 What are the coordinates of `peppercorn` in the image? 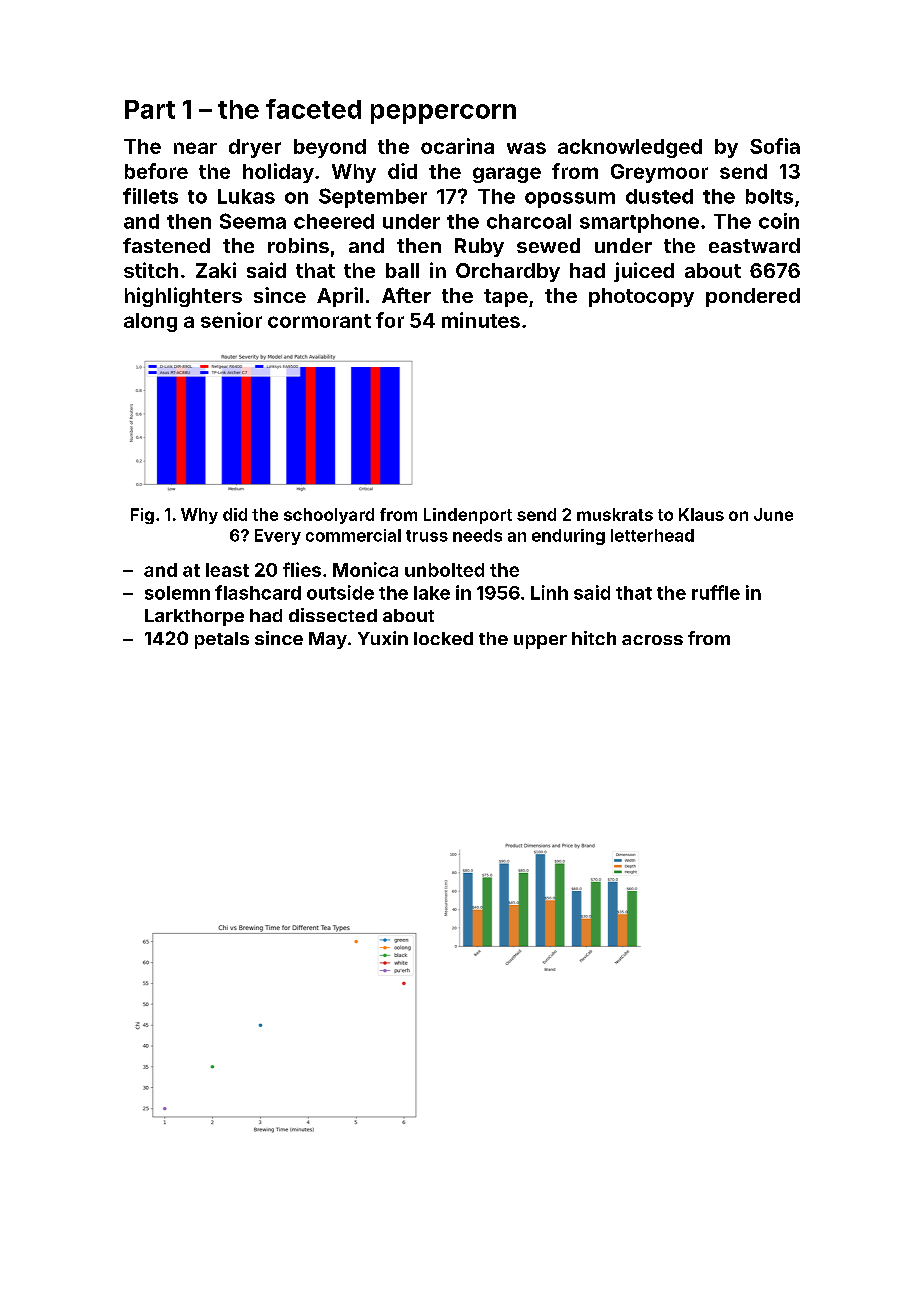 It's located at (443, 114).
